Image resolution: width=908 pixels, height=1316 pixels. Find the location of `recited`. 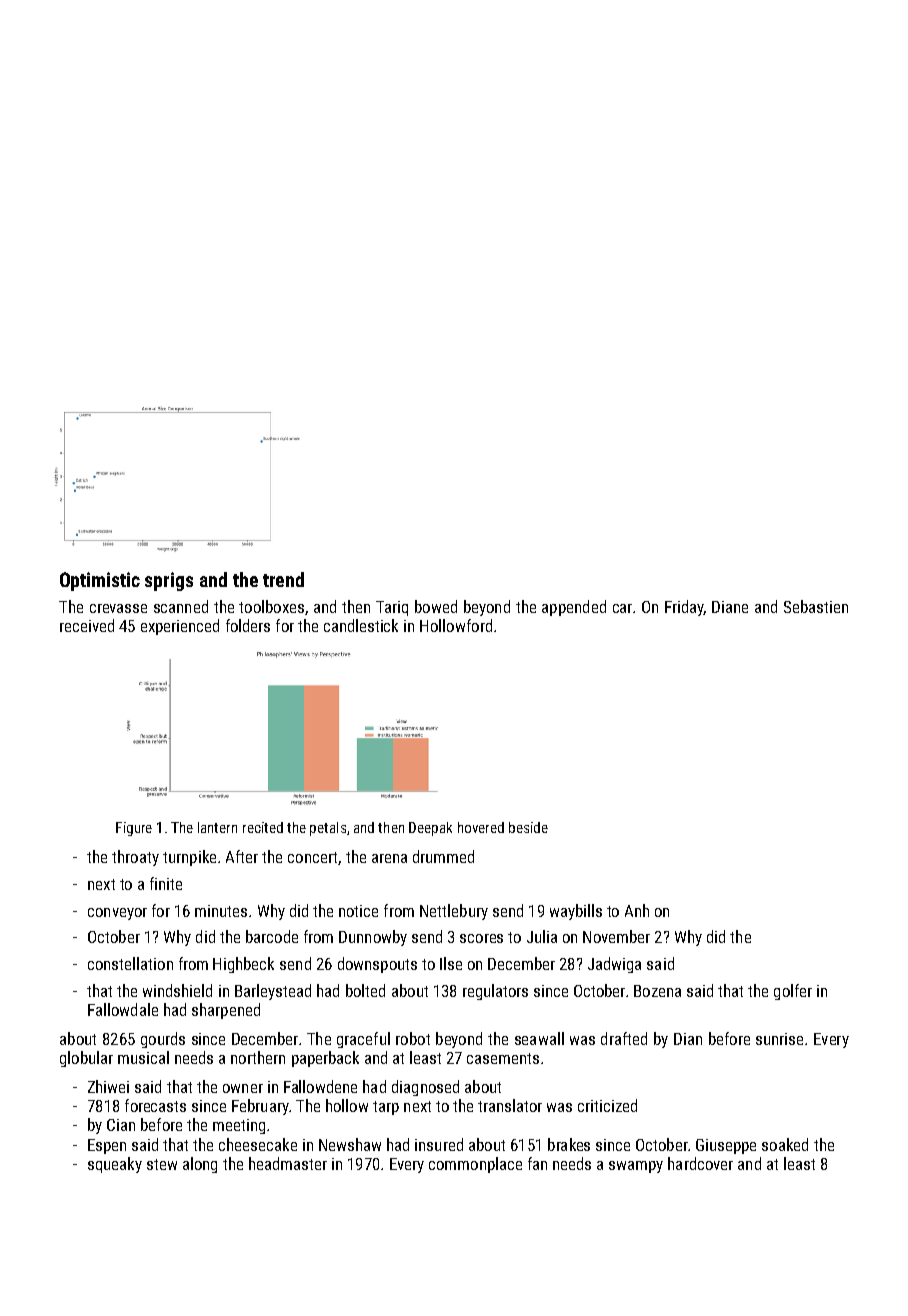

recited is located at coordinates (263, 827).
